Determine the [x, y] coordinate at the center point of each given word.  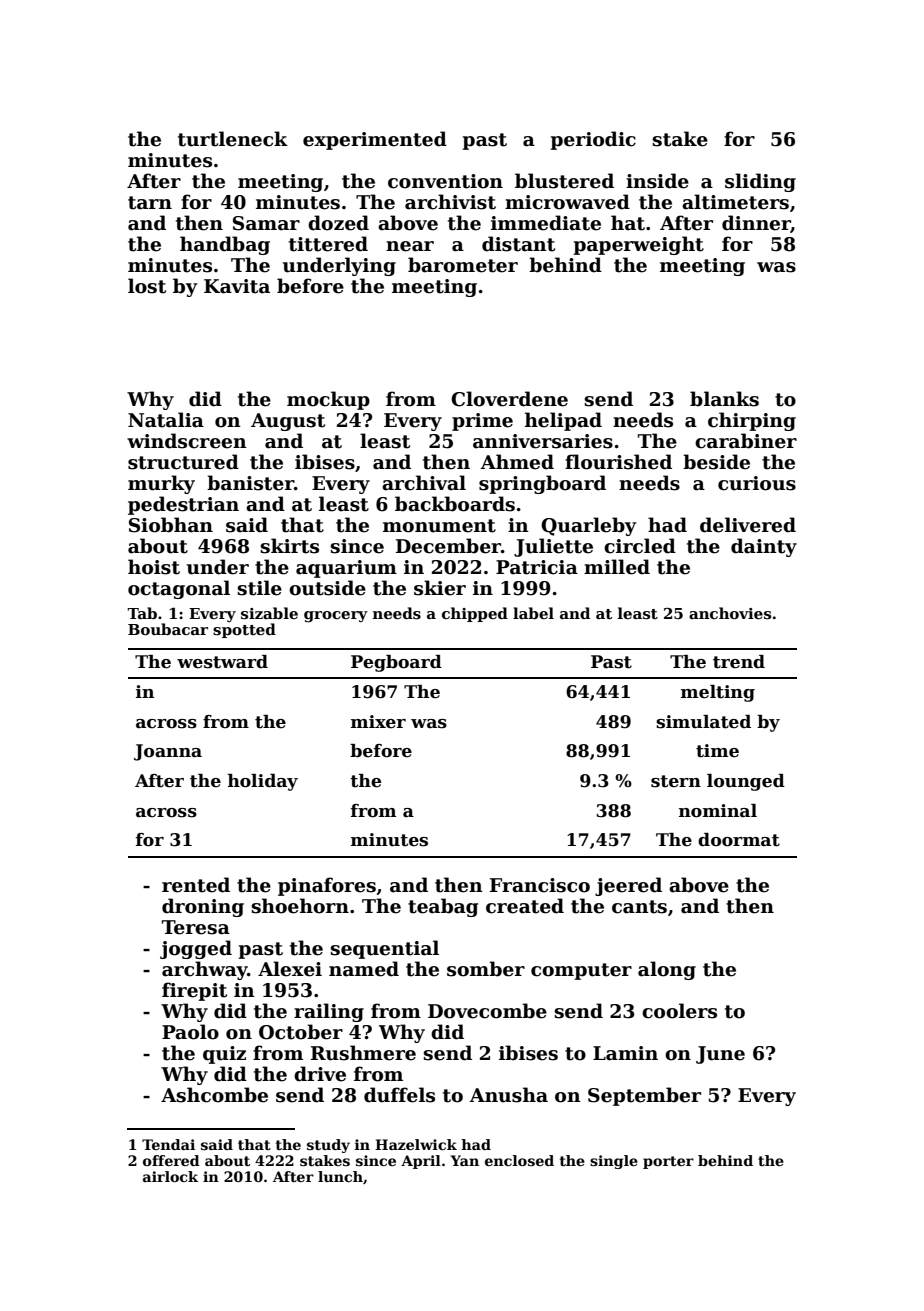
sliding [760, 182]
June [720, 1055]
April [421, 1162]
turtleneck [233, 139]
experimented [375, 140]
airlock [170, 1176]
